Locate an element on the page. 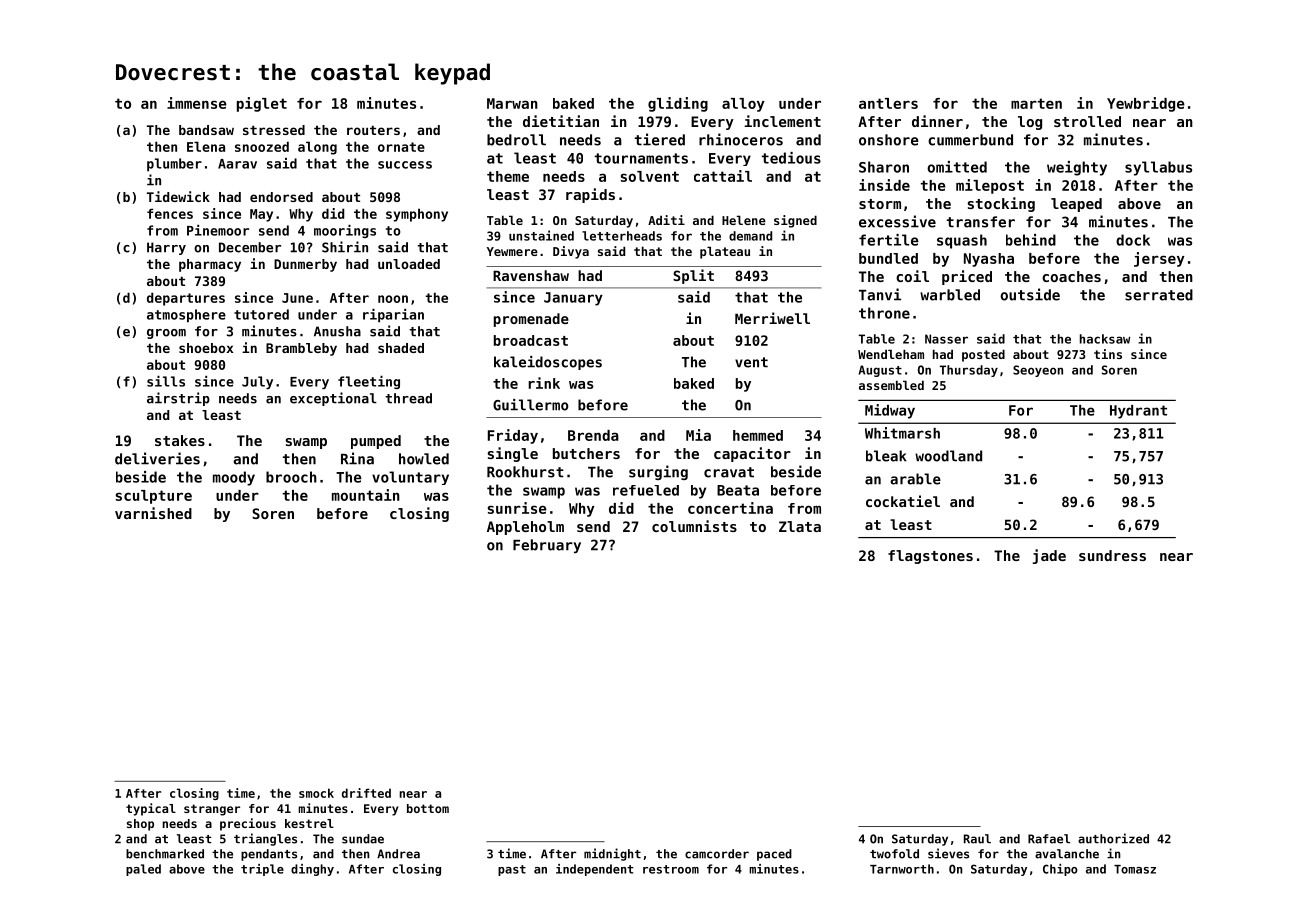 This page has width=1308, height=924. priced is located at coordinates (967, 277).
